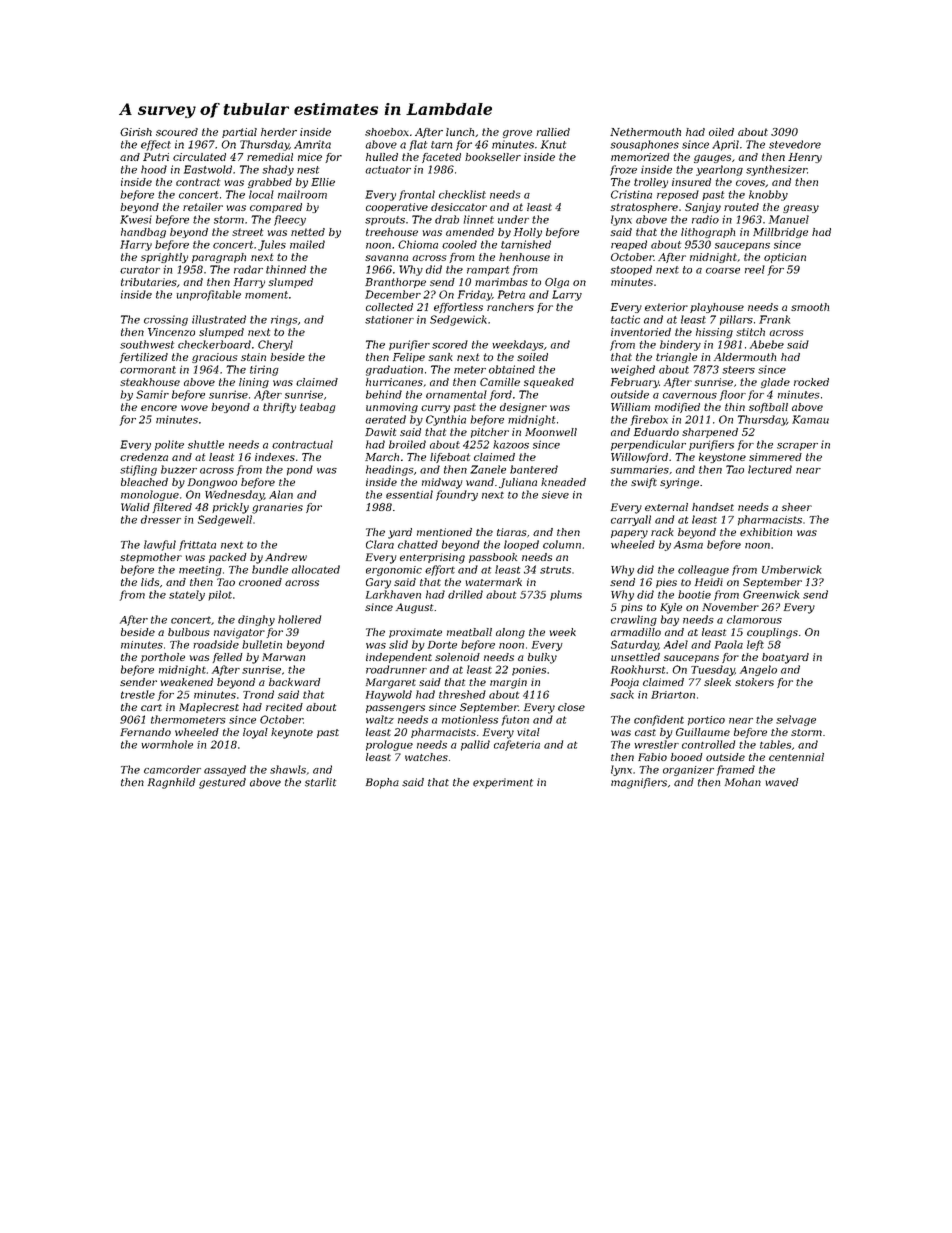 Image resolution: width=952 pixels, height=1233 pixels. I want to click on ornamental, so click(456, 394).
